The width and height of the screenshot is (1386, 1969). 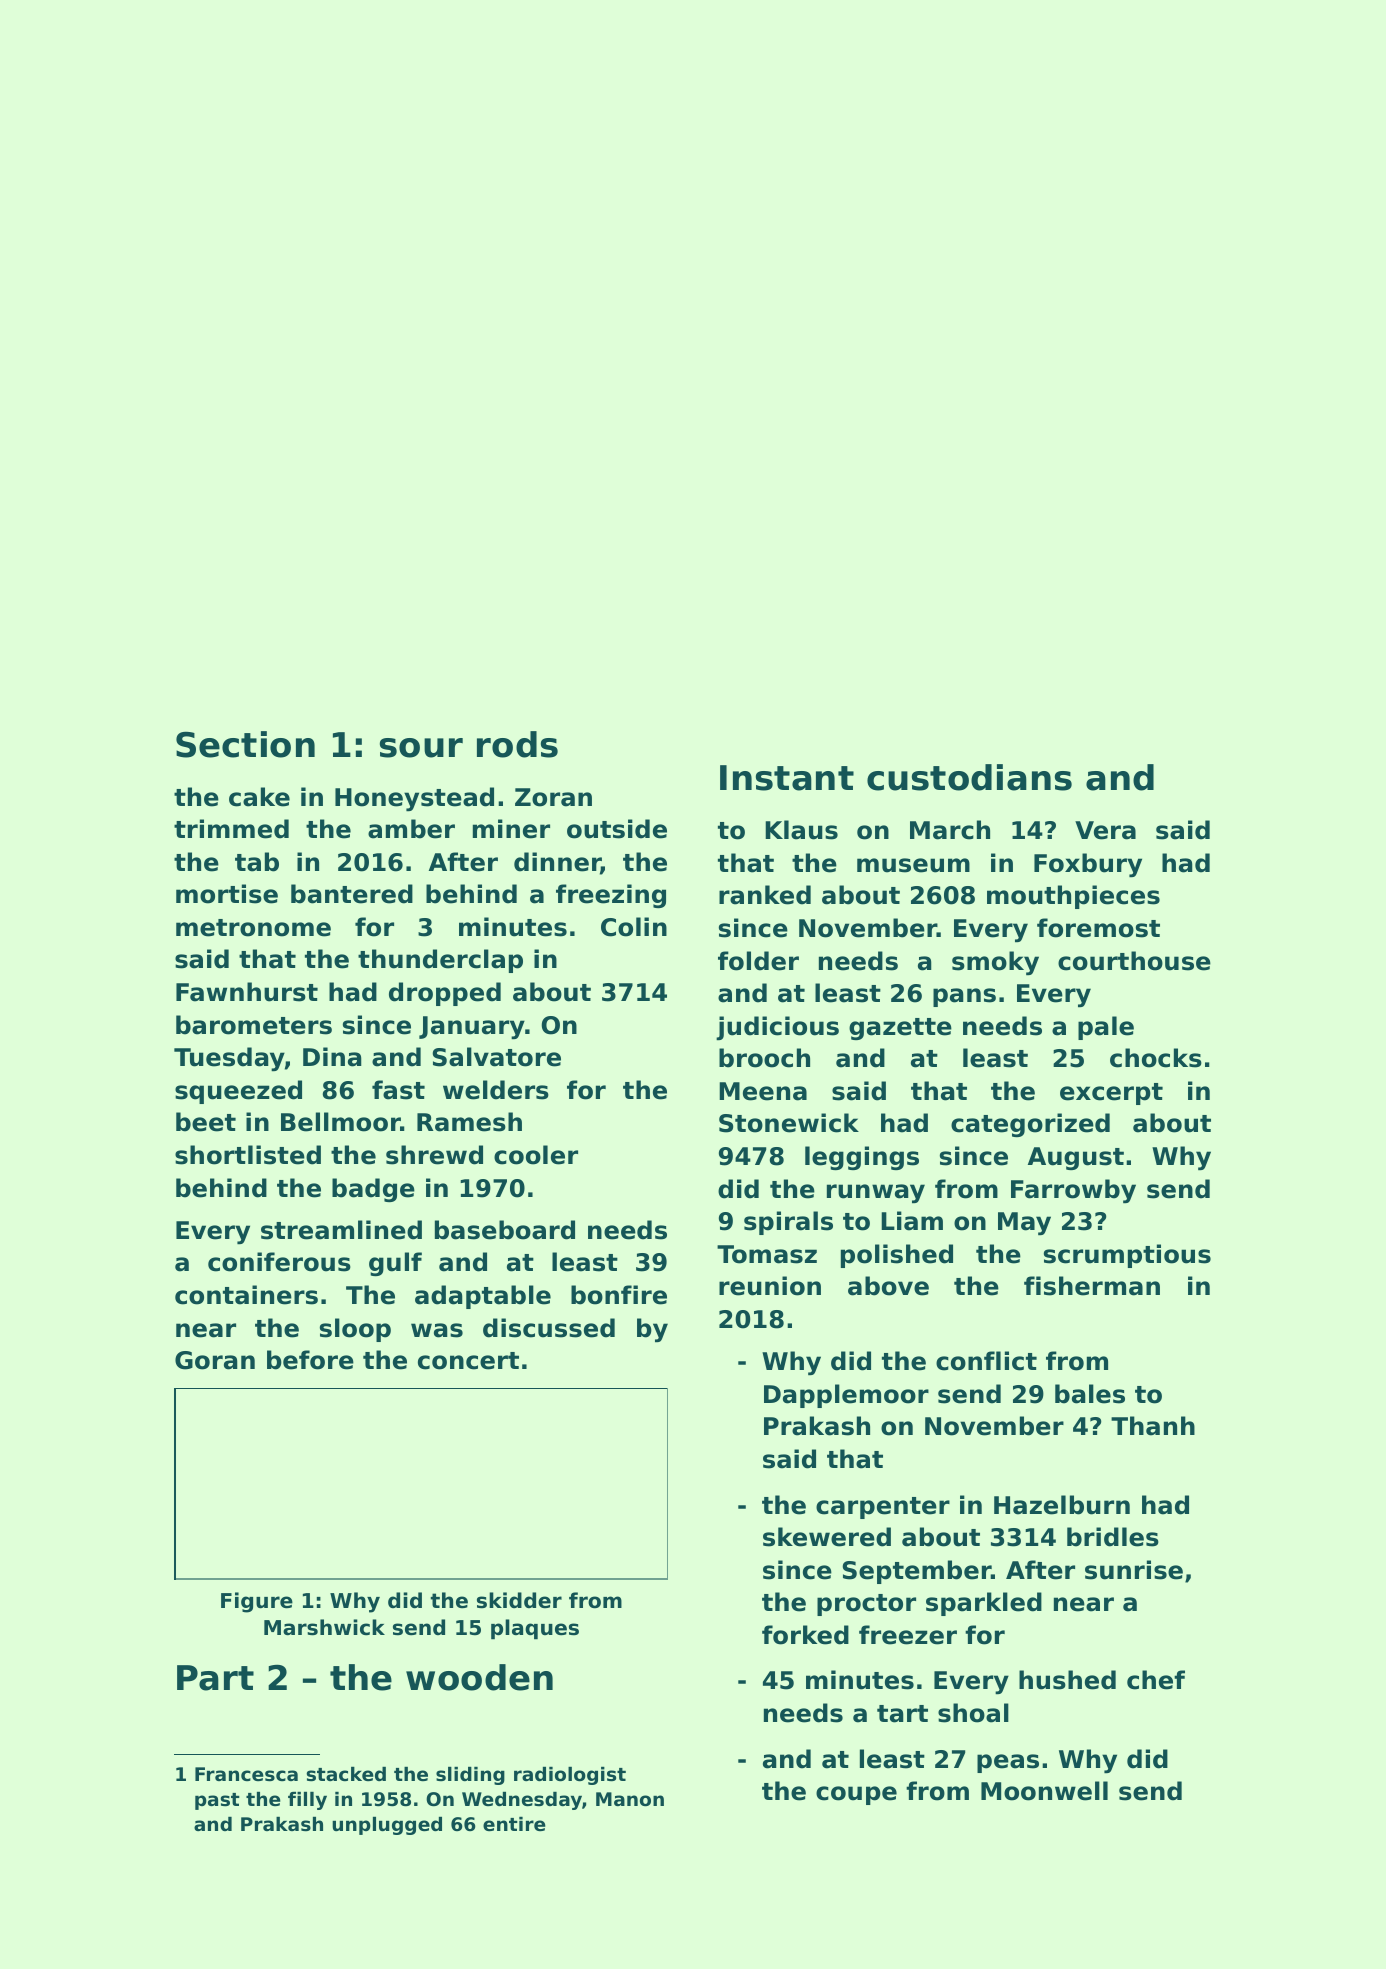 What do you see at coordinates (787, 778) in the screenshot?
I see `Instant` at bounding box center [787, 778].
